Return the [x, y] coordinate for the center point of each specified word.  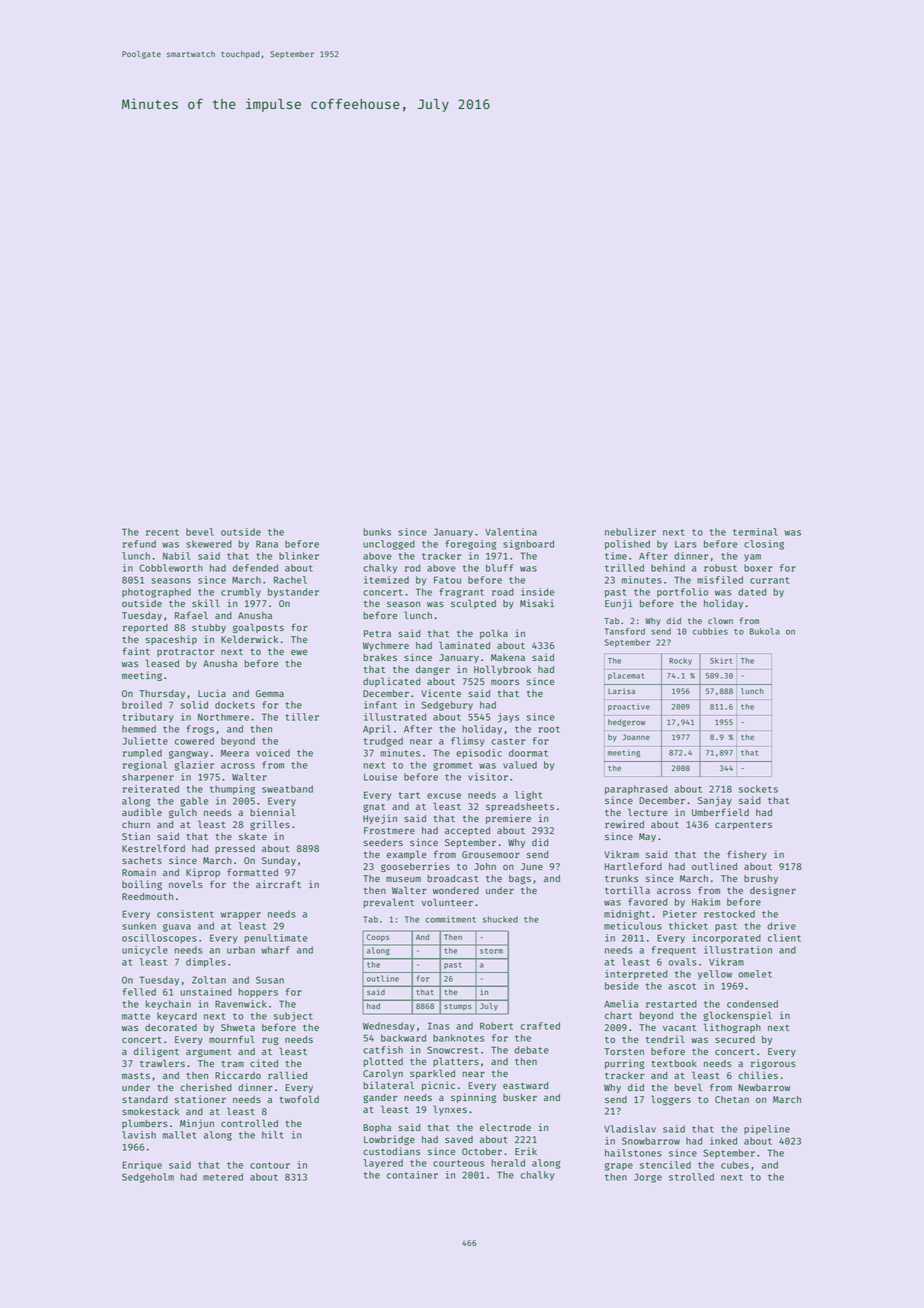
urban [241, 950]
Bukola [765, 631]
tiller [302, 717]
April [377, 729]
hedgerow [626, 723]
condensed [752, 1004]
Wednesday [389, 1027]
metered [223, 1177]
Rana [267, 544]
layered [383, 1164]
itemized [386, 580]
